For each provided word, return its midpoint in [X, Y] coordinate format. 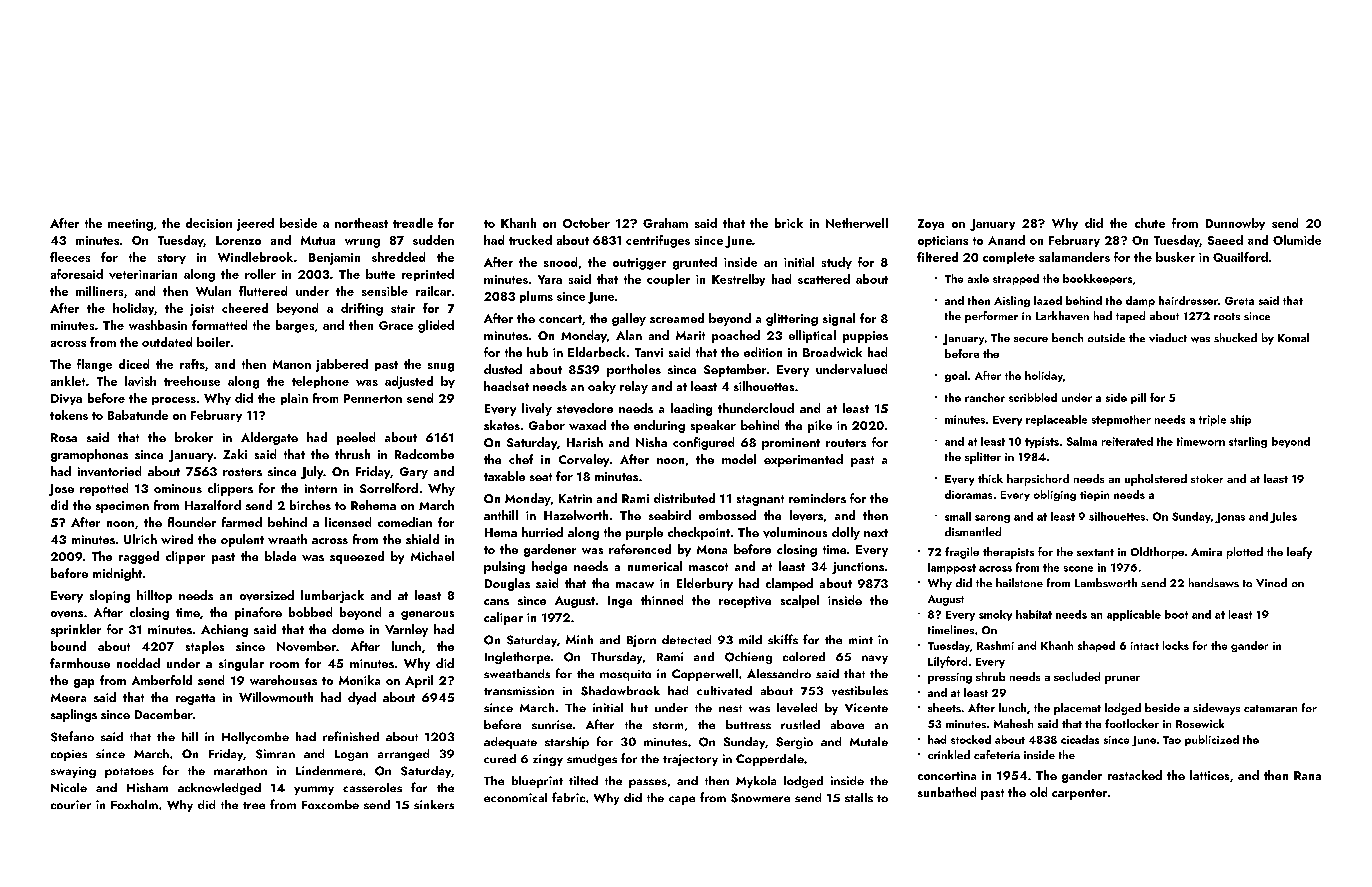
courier [71, 804]
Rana [1307, 775]
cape [682, 800]
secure [1031, 339]
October [586, 223]
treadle [413, 223]
